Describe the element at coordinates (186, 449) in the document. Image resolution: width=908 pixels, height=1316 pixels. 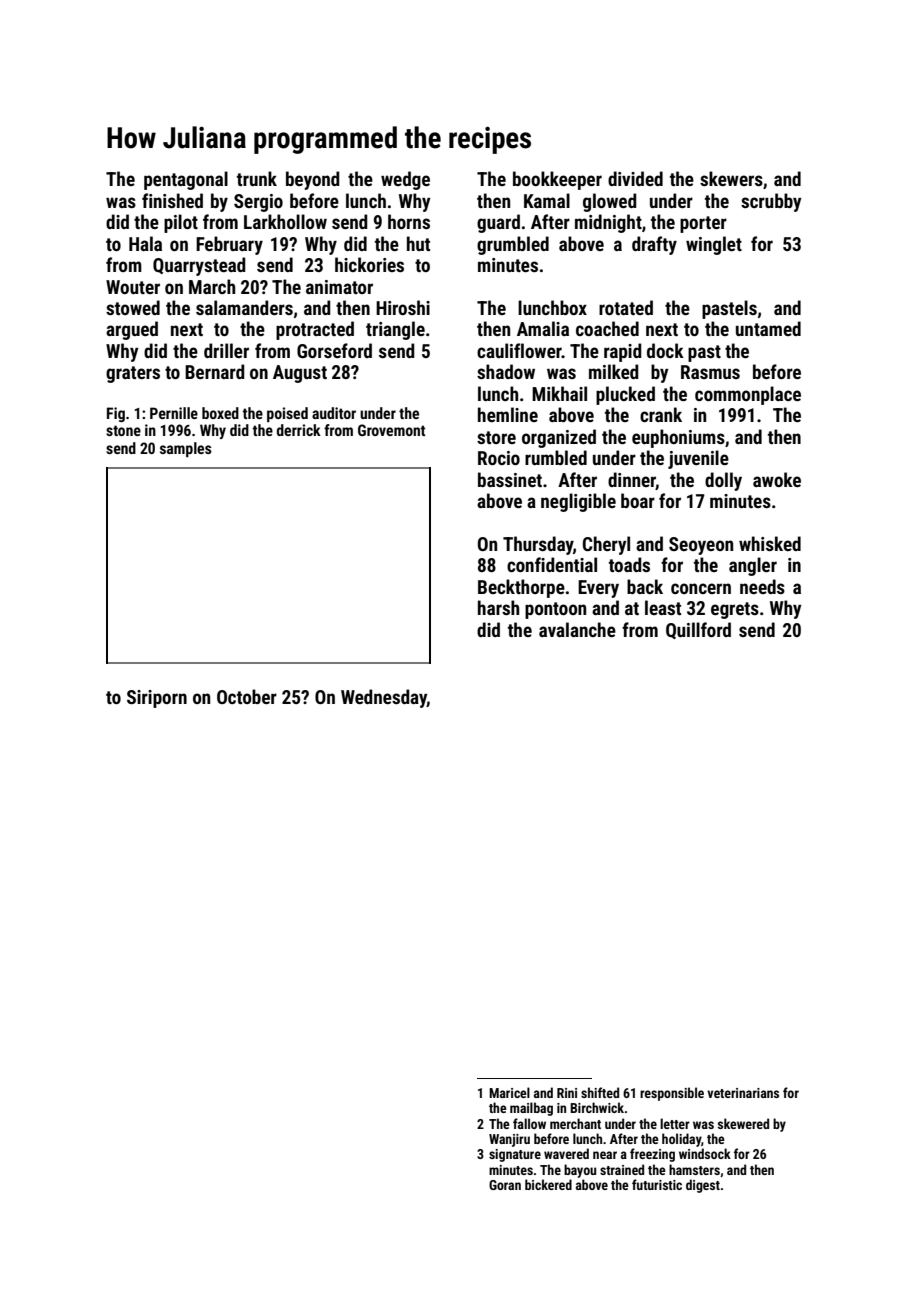
I see `samples` at that location.
